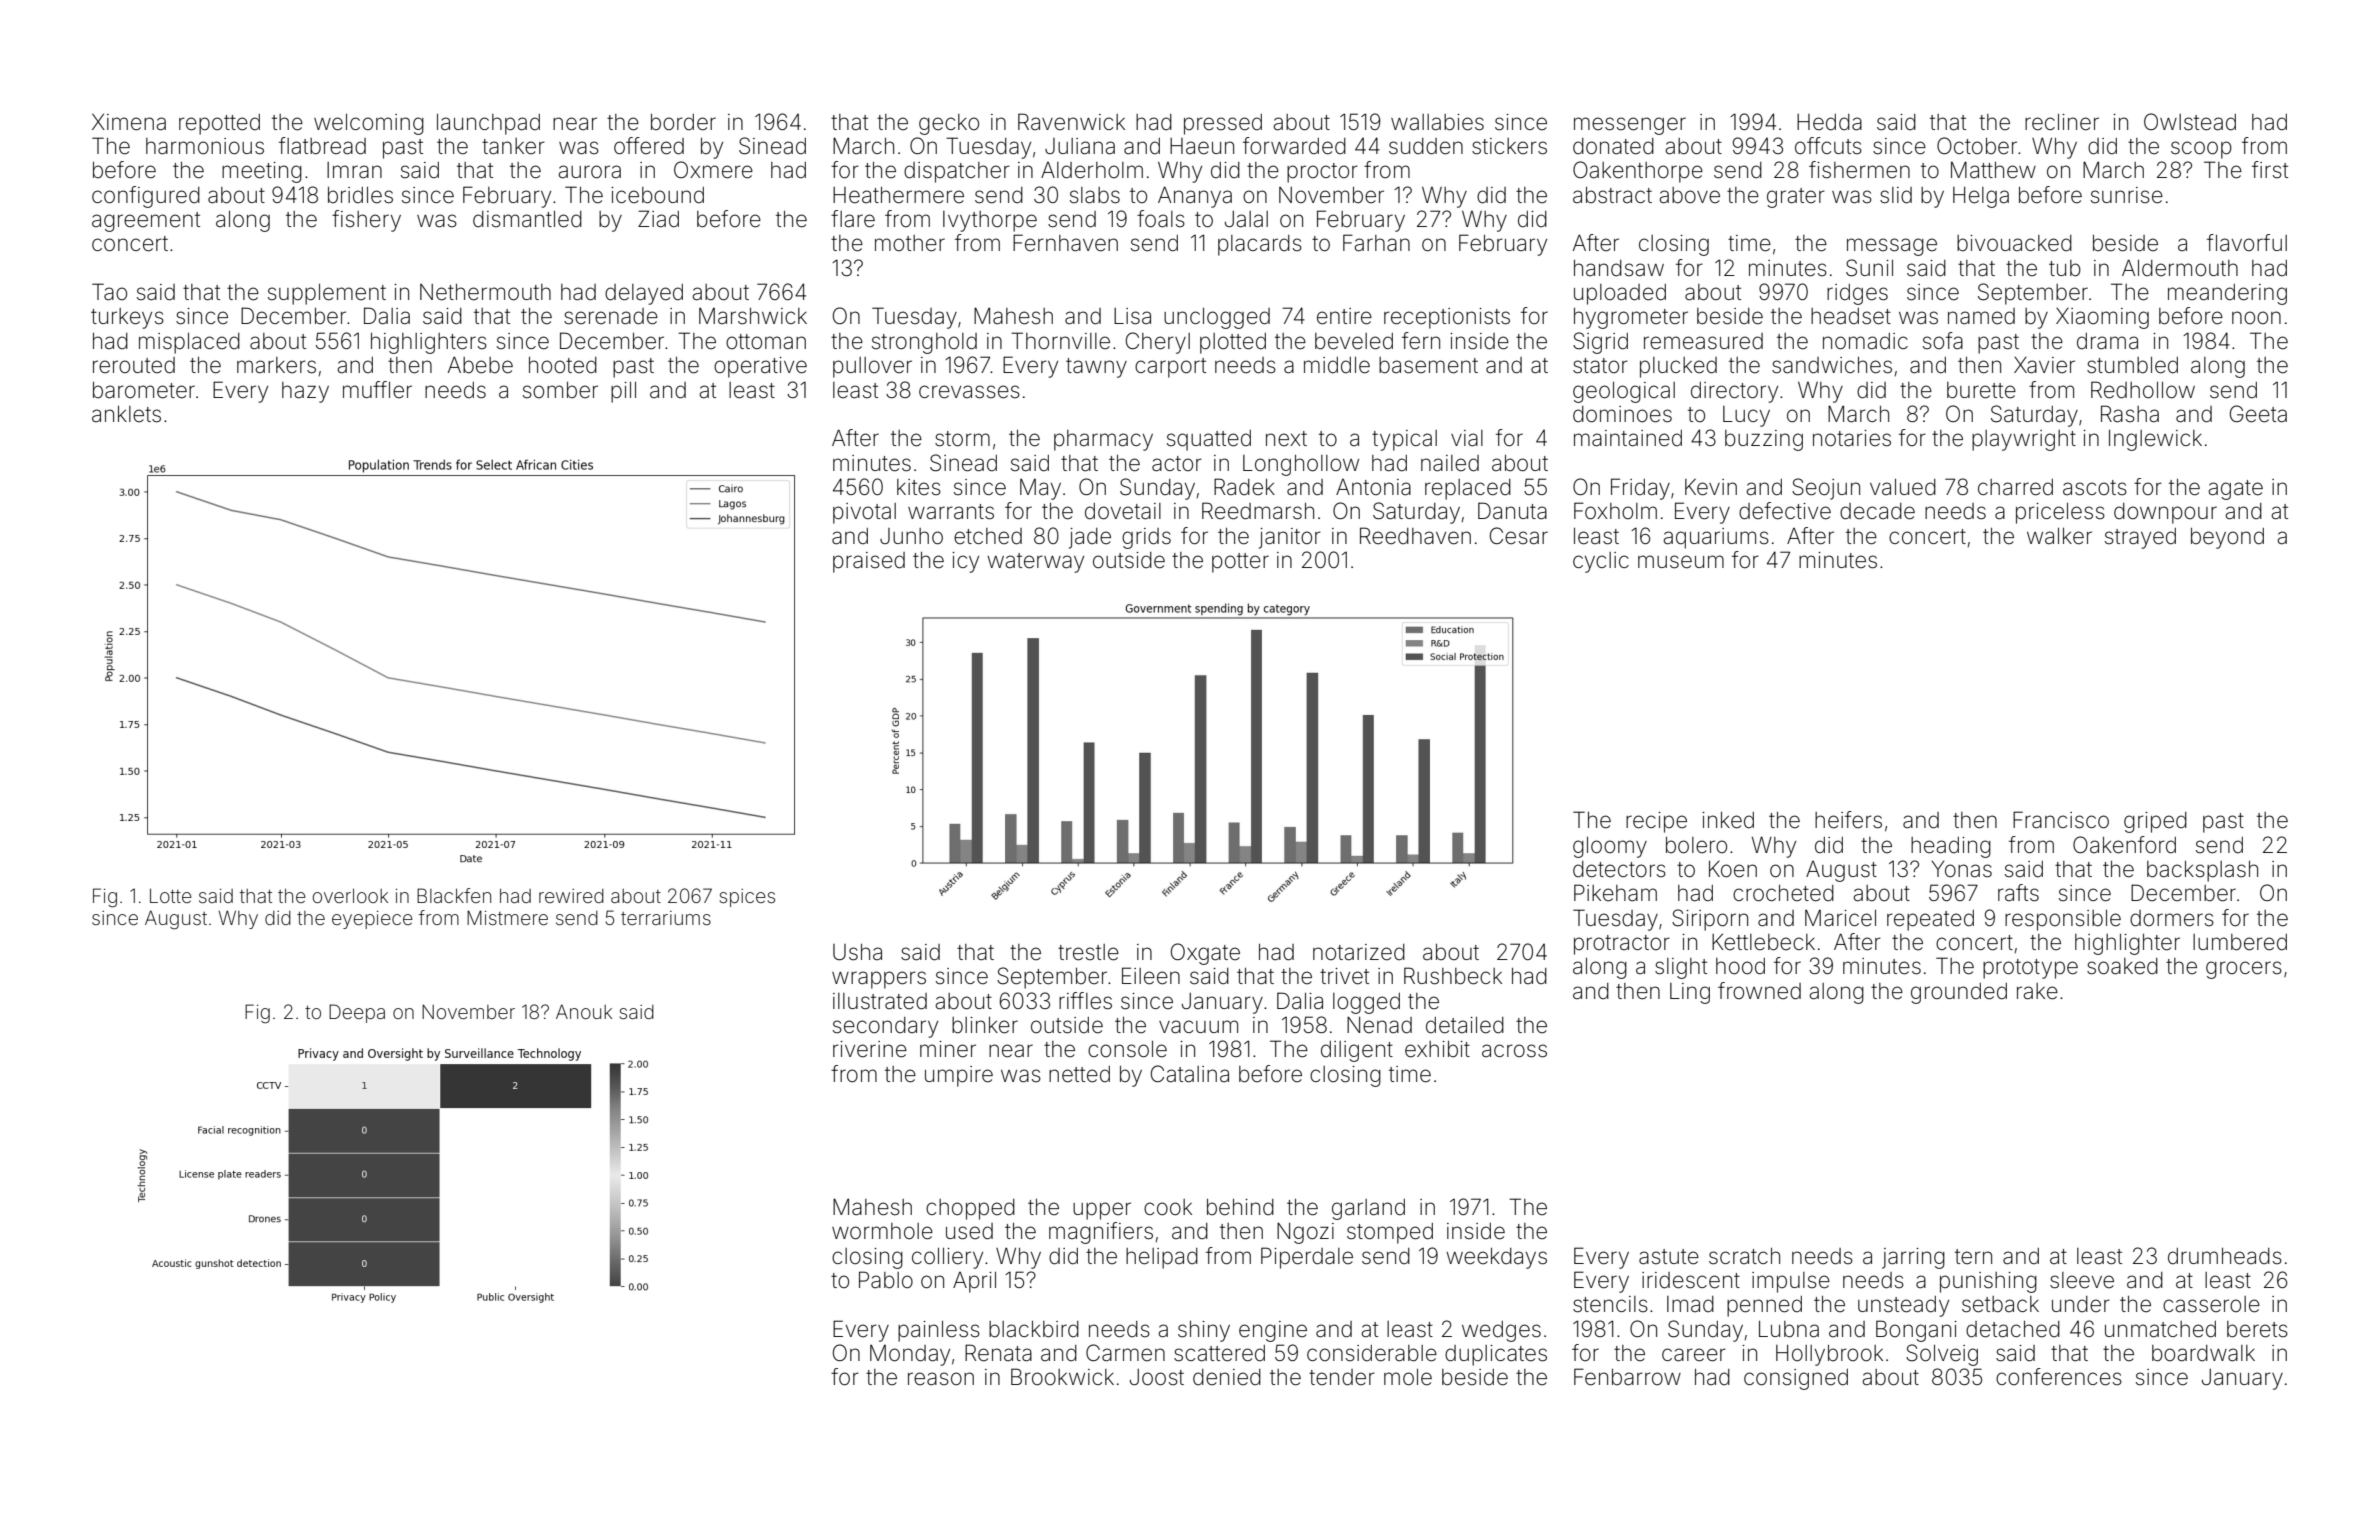 The height and width of the page is (1540, 2380). Describe the element at coordinates (949, 124) in the page. I see `gecko` at that location.
